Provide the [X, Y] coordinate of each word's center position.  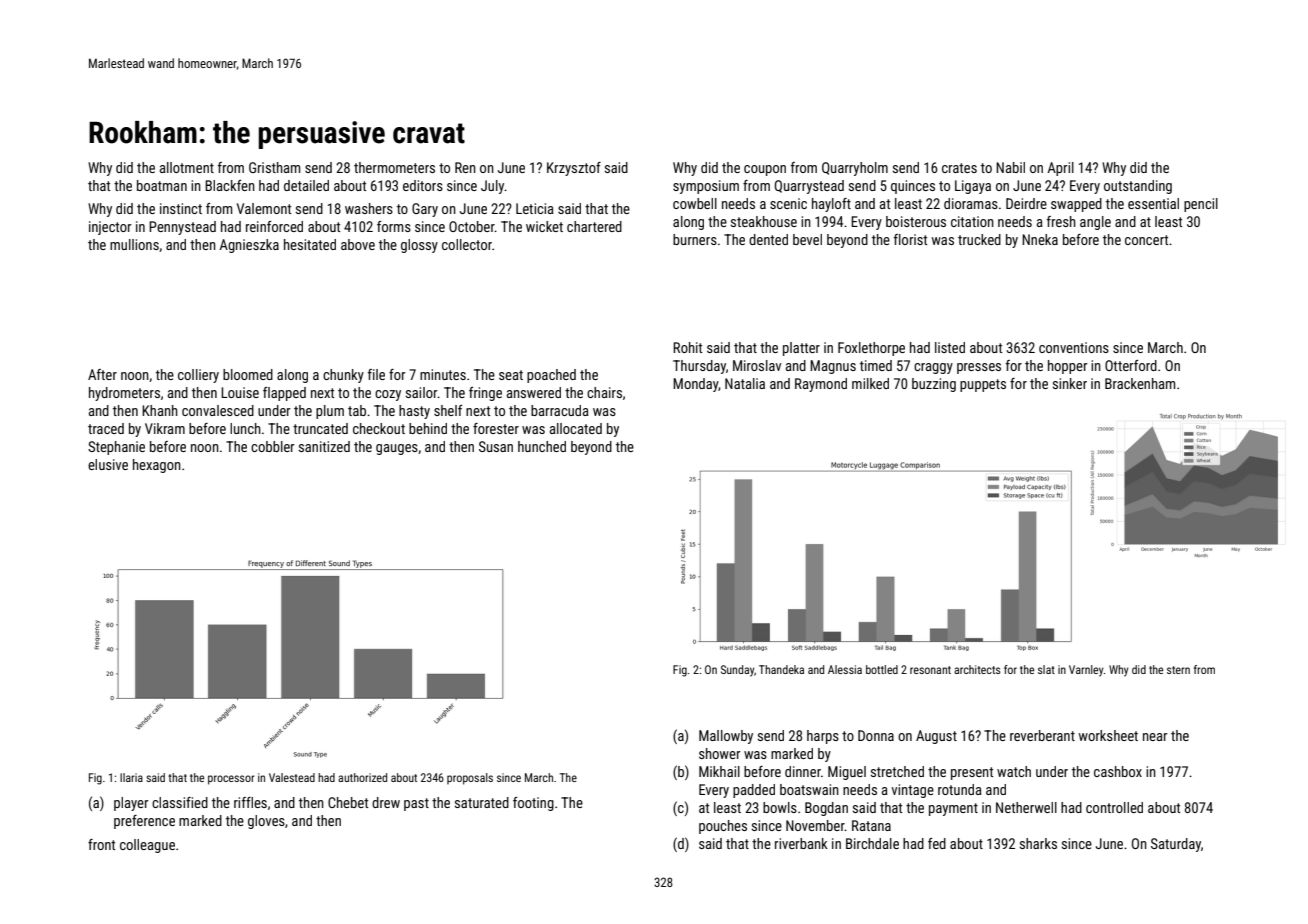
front [101, 844]
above [358, 244]
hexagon [157, 466]
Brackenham [1140, 383]
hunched [542, 446]
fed [937, 843]
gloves [266, 822]
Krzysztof [574, 169]
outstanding [1138, 187]
